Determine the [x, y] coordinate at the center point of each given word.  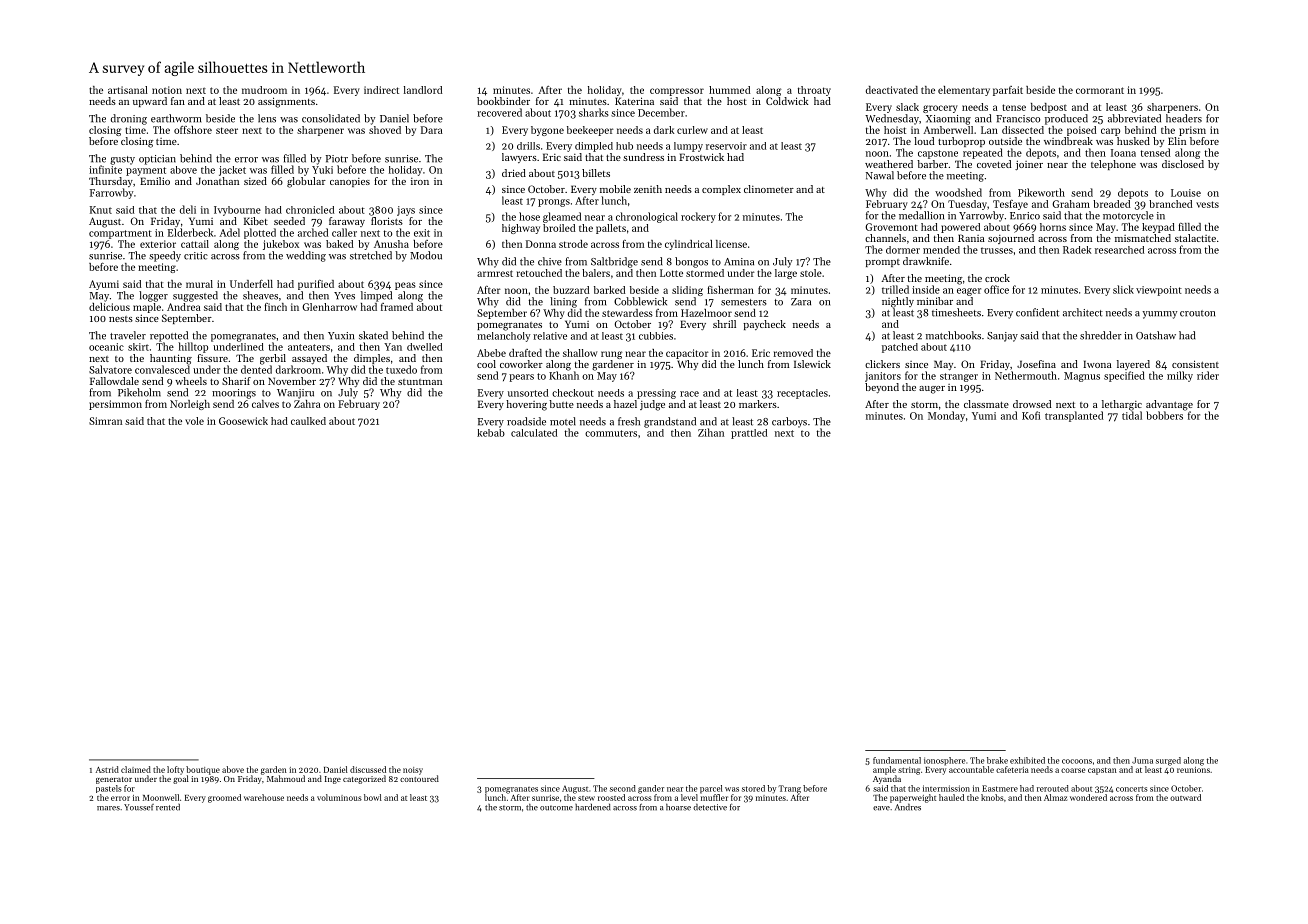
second [623, 788]
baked [339, 244]
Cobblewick [640, 301]
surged [1168, 761]
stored [753, 788]
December [661, 112]
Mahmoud [286, 778]
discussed [368, 769]
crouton [1197, 313]
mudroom [264, 90]
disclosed [1183, 164]
